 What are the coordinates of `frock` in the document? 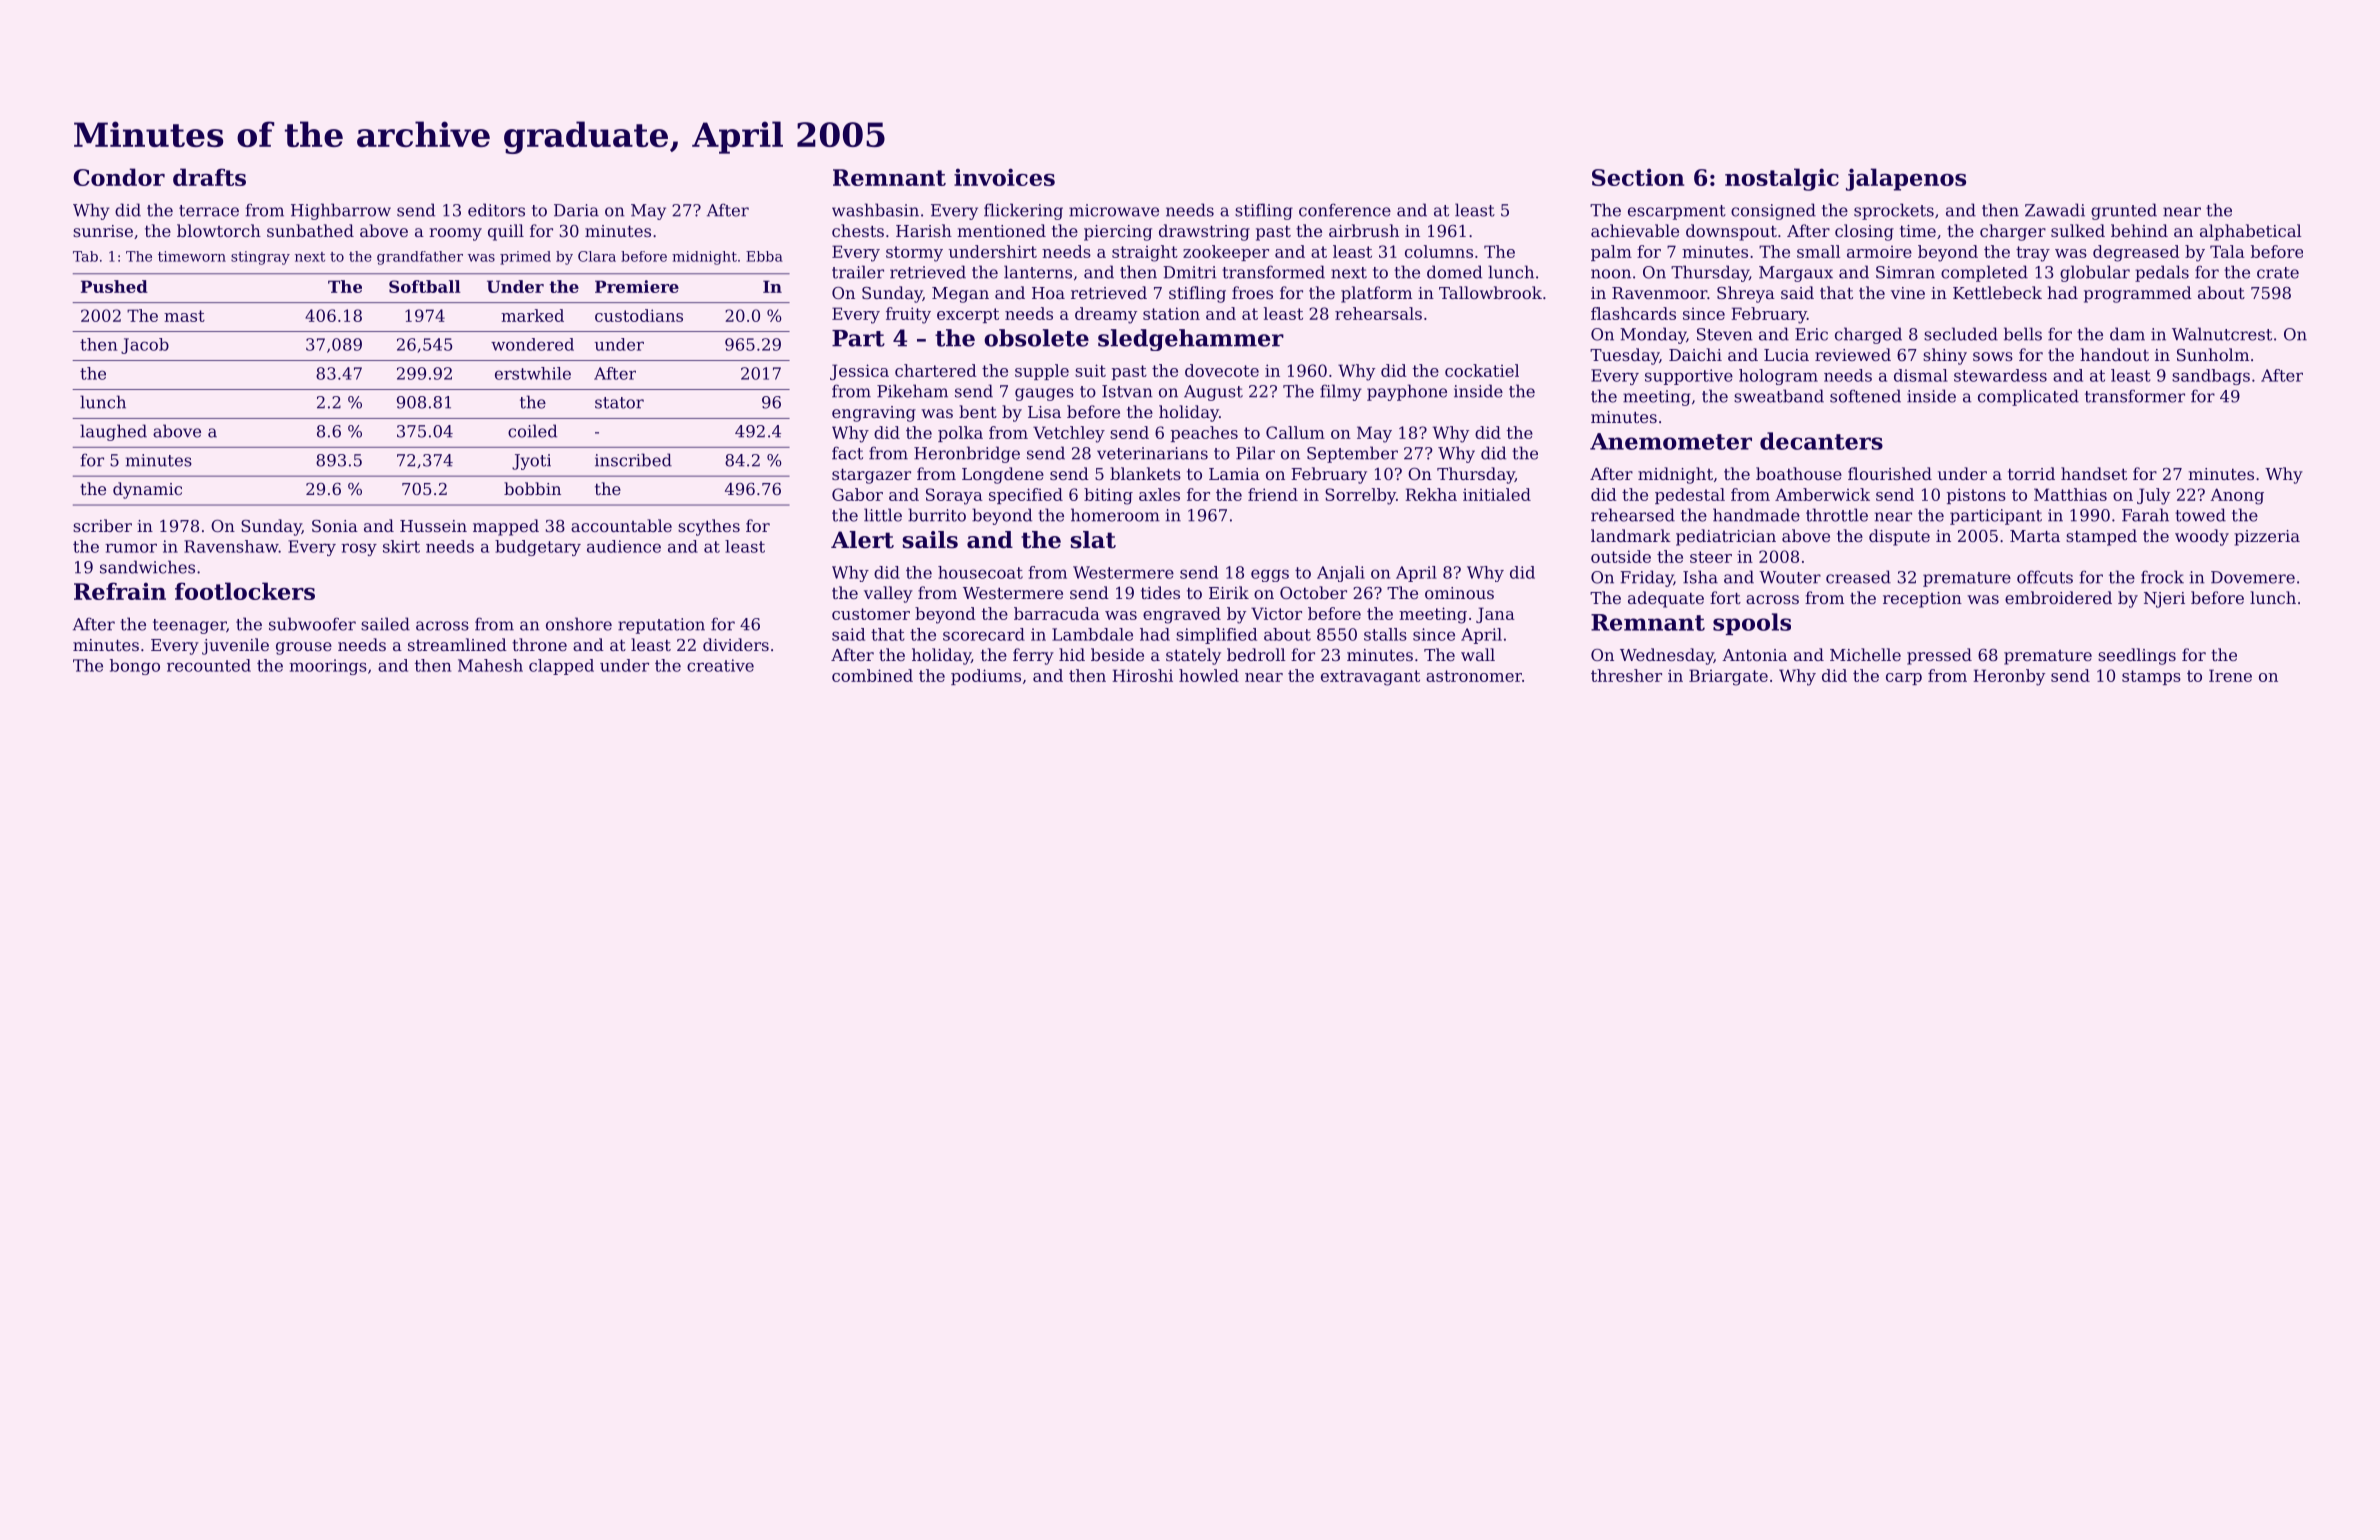 It's located at (2162, 577).
